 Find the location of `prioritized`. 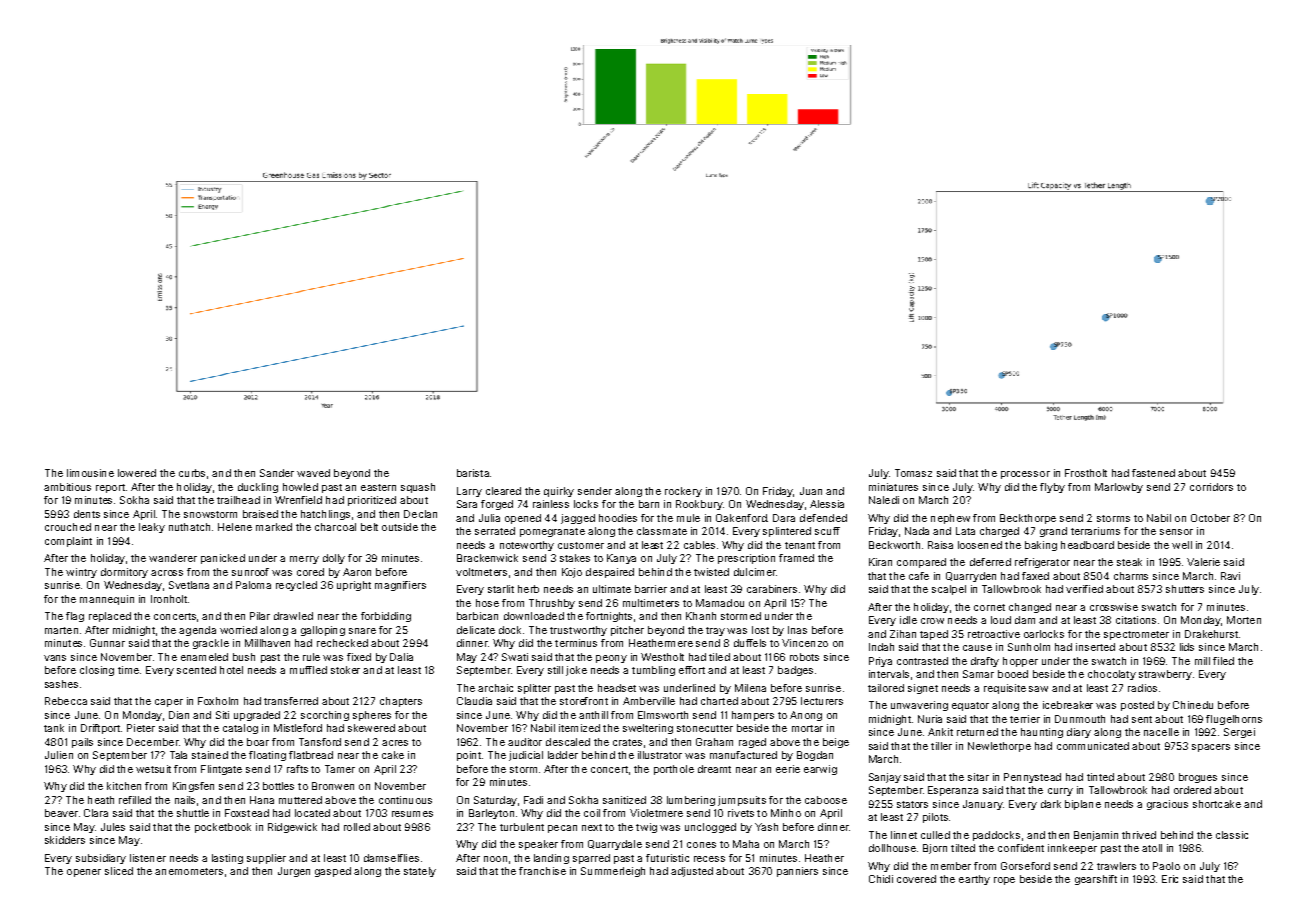

prioritized is located at coordinates (372, 501).
